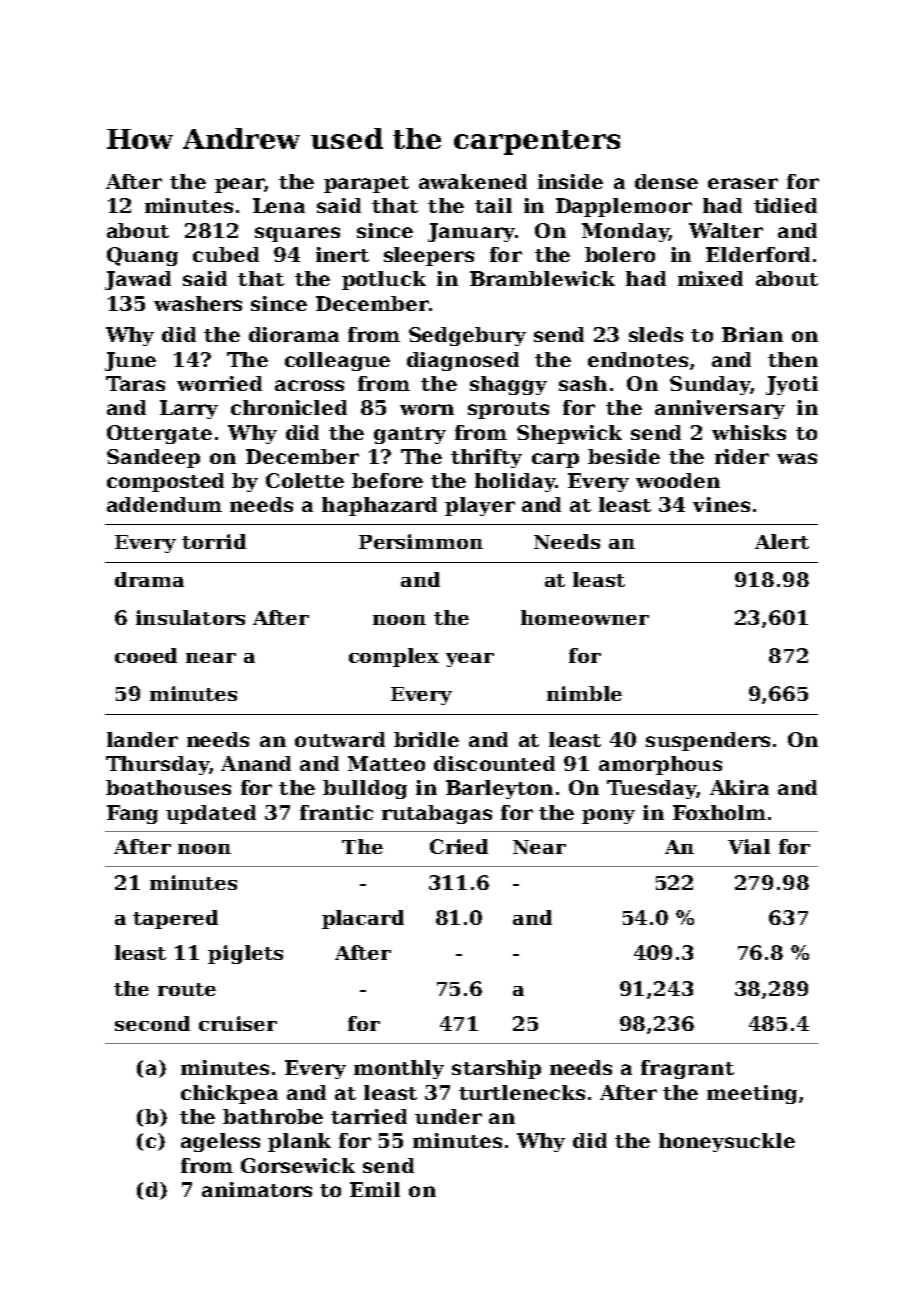 The height and width of the image is (1314, 924). I want to click on starship, so click(496, 1069).
